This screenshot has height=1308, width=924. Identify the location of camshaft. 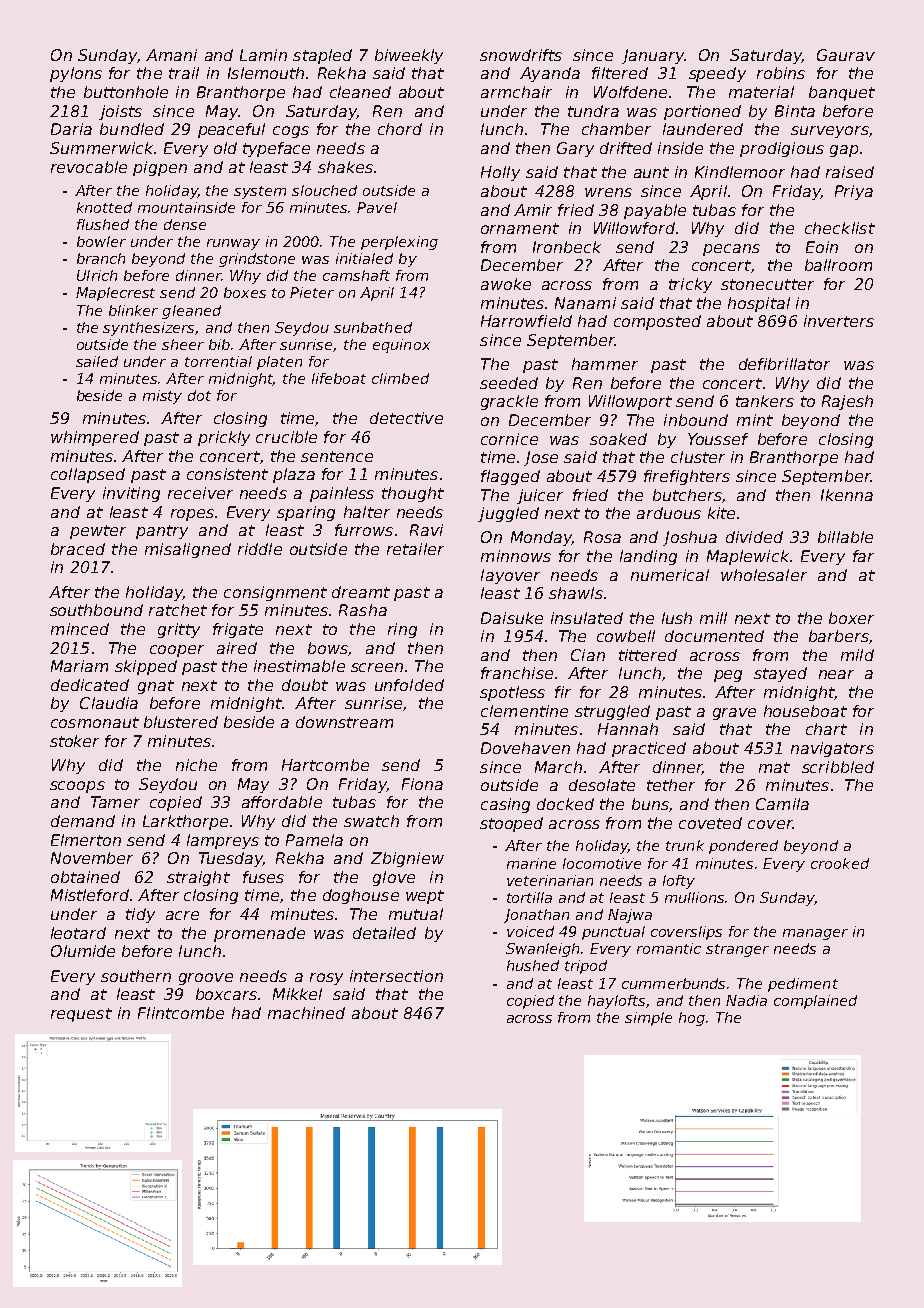
(356, 275).
